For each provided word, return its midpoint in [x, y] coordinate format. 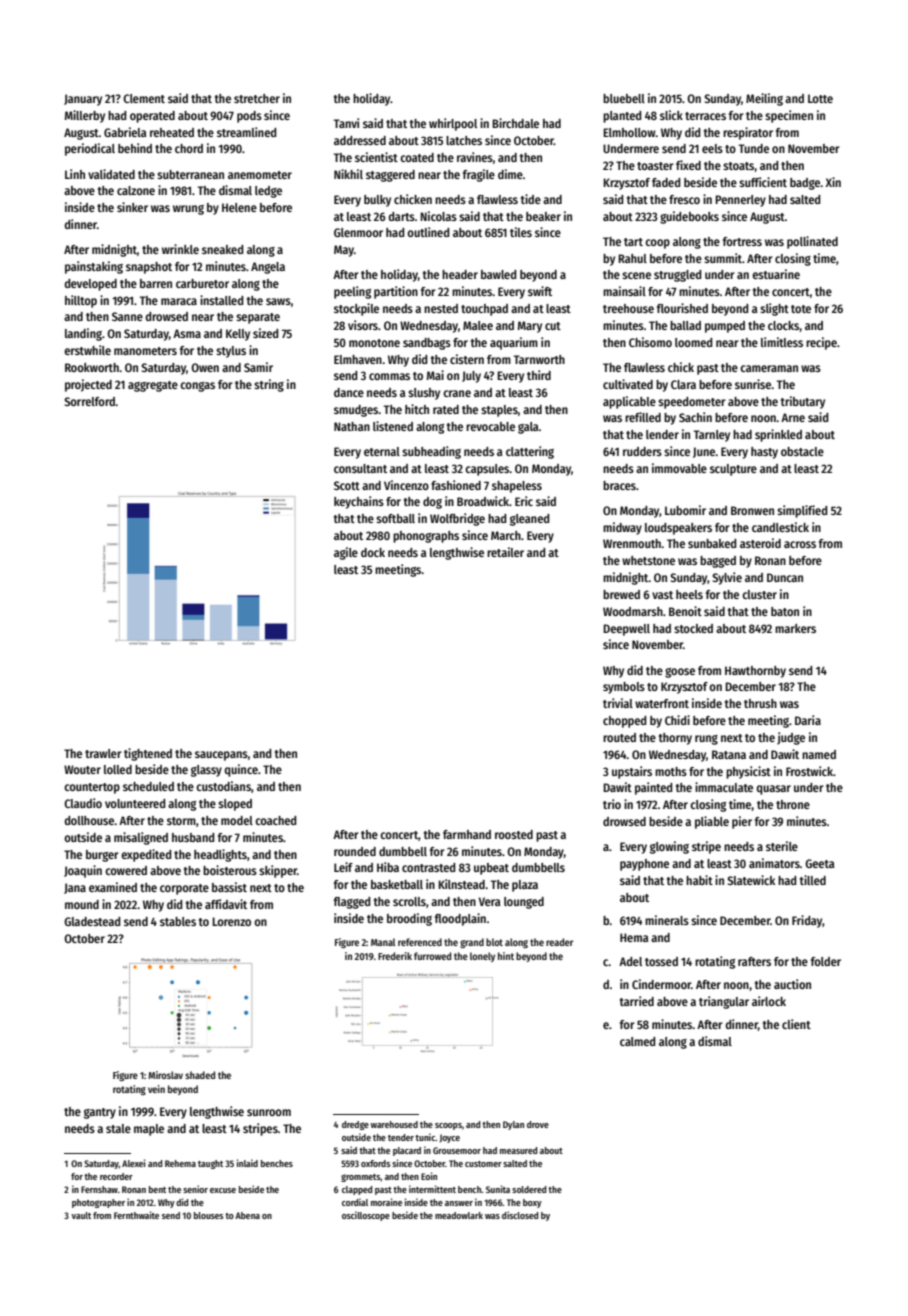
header [460, 274]
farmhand [467, 834]
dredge [355, 1125]
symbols [624, 688]
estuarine [776, 274]
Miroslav [165, 1075]
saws [278, 301]
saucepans [221, 756]
